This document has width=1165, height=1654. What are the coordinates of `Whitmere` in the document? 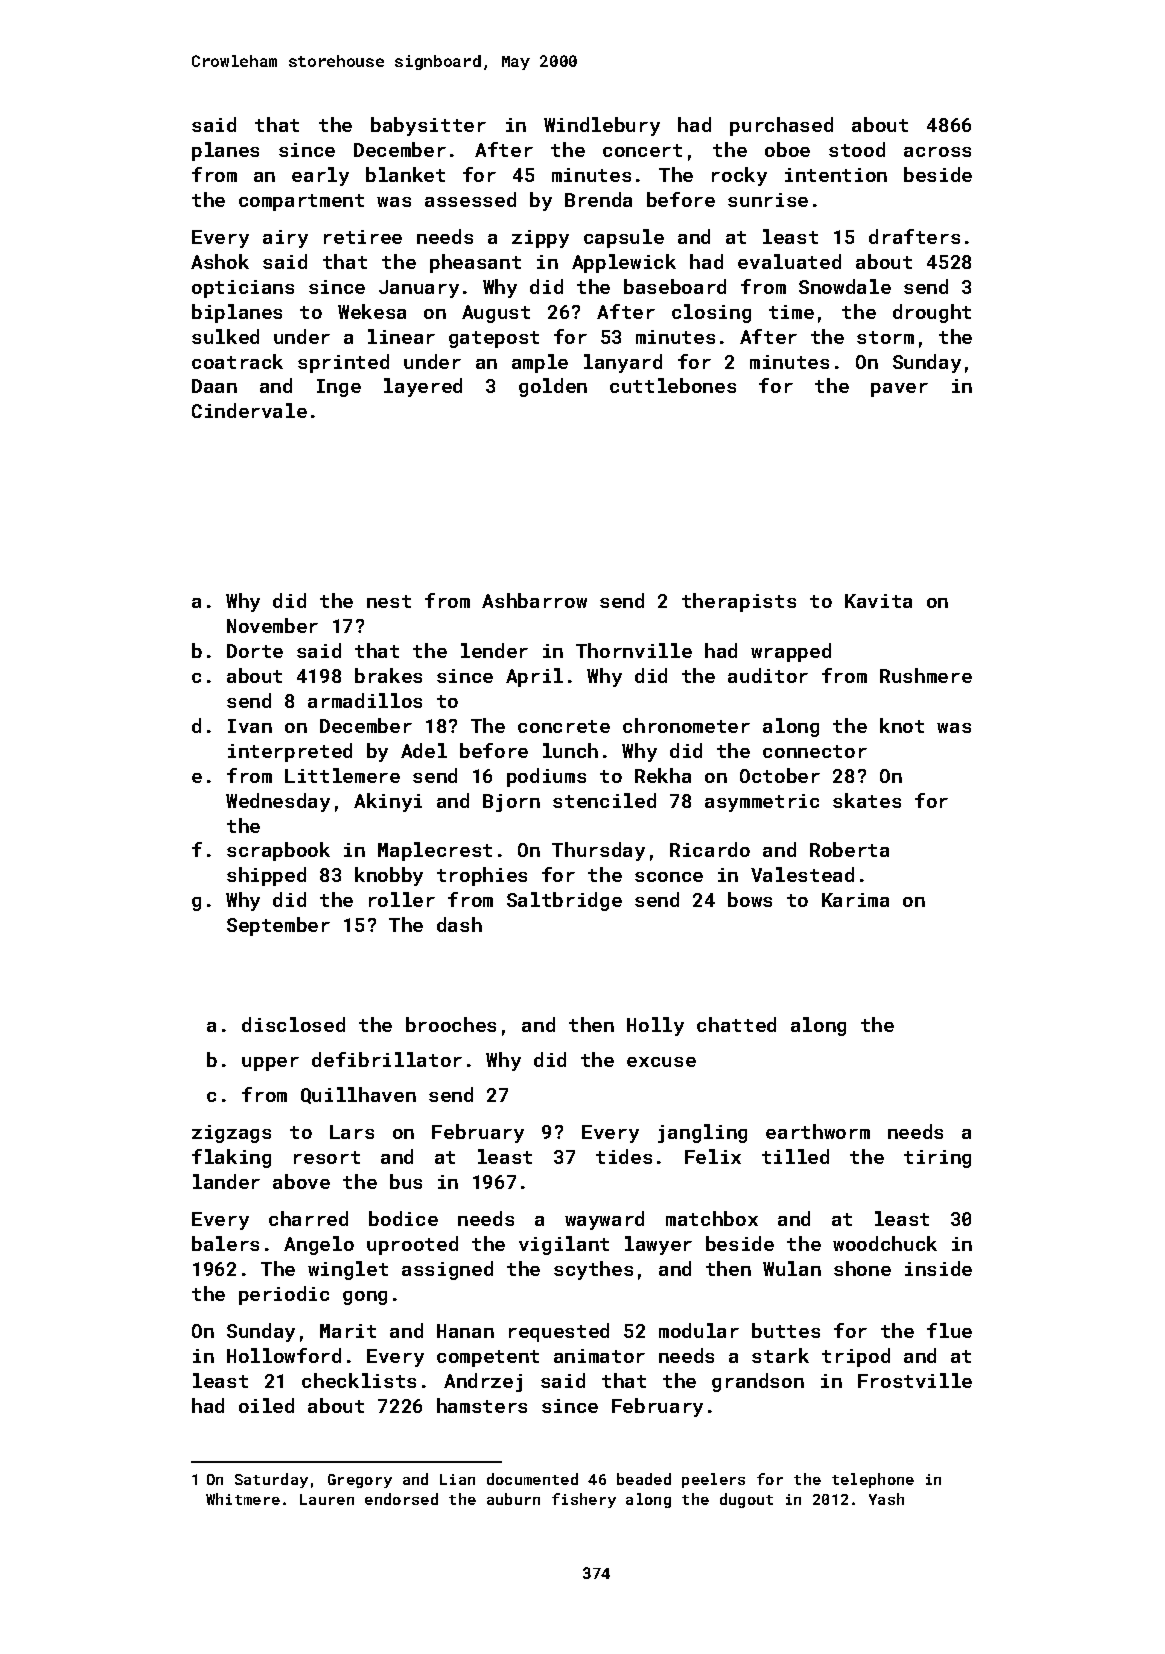 It's located at (243, 1499).
